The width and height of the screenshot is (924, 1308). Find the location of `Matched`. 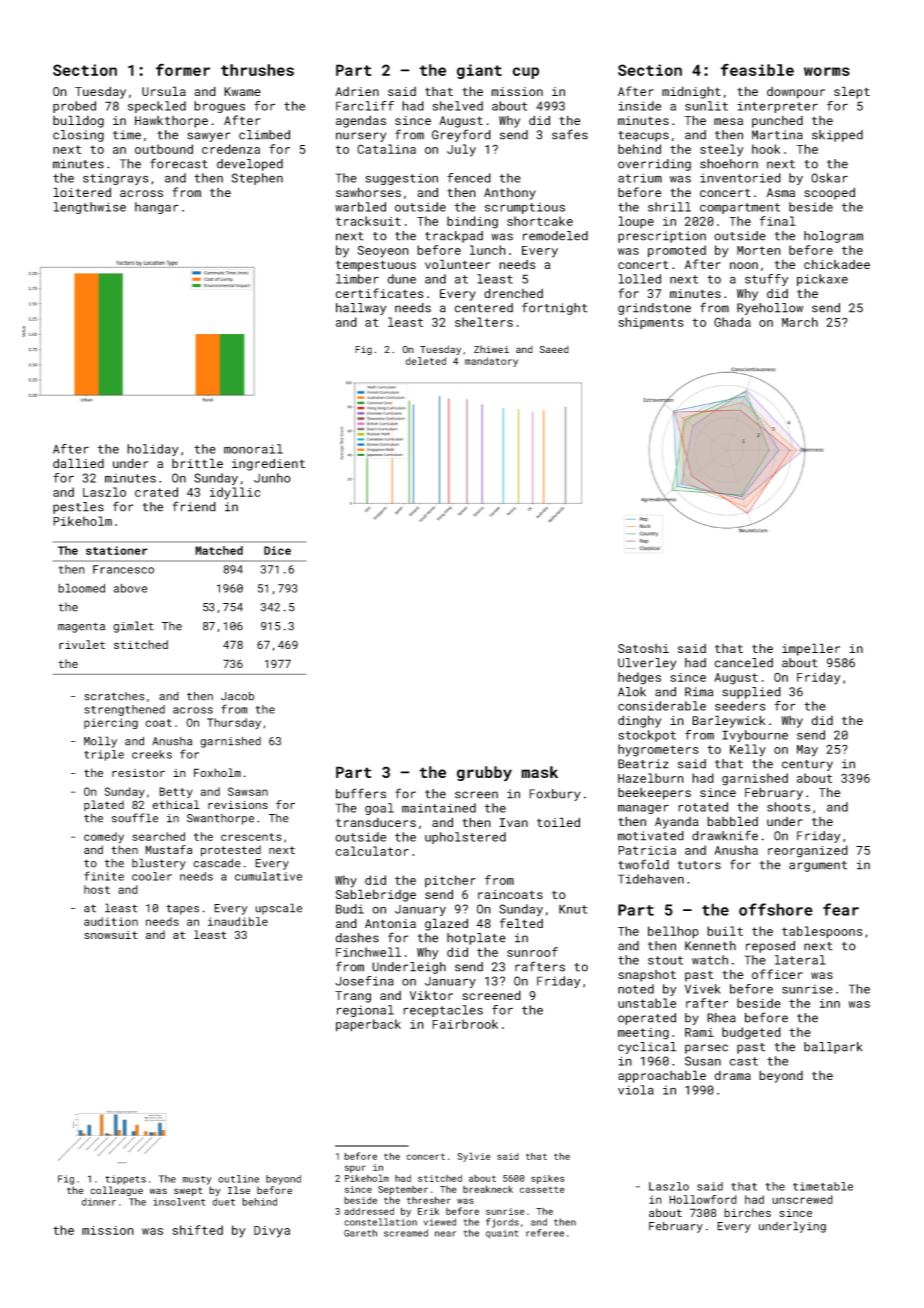

Matched is located at coordinates (219, 550).
